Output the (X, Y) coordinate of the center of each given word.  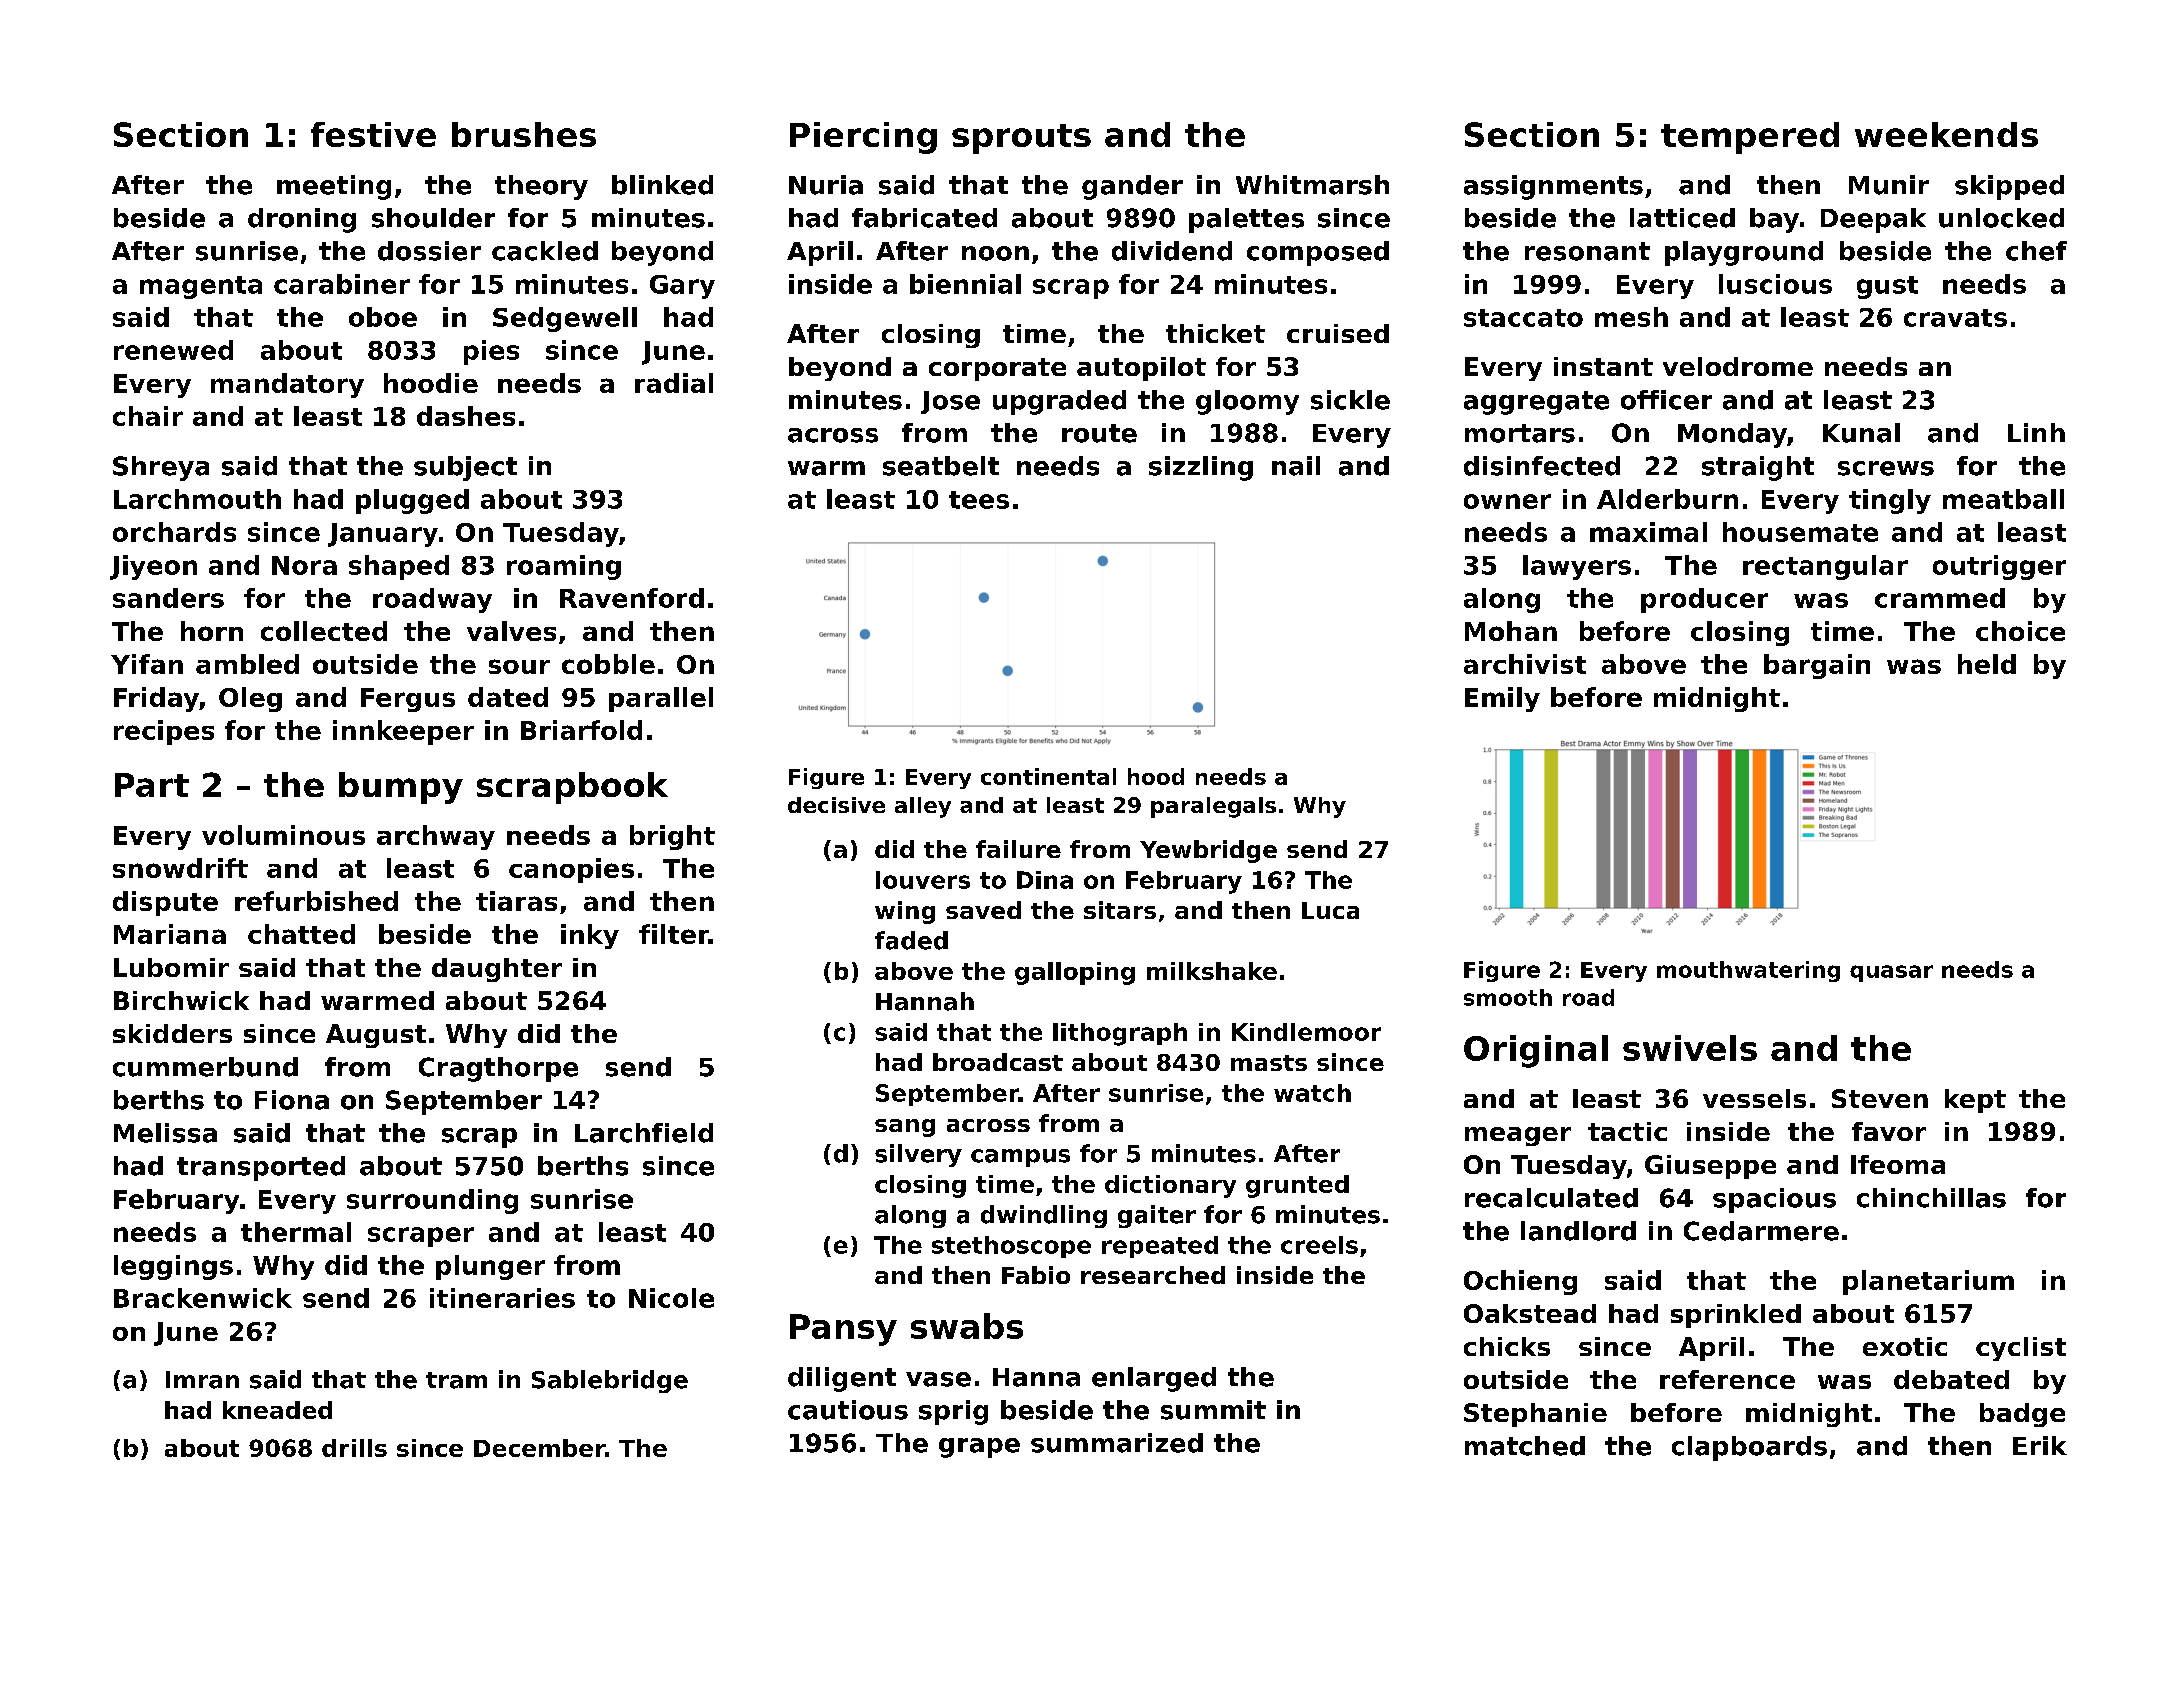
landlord (1578, 1231)
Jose (950, 402)
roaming (564, 567)
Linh (2036, 432)
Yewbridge (1208, 851)
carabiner (342, 284)
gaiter (1157, 1216)
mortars (1520, 433)
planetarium (1928, 1282)
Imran (202, 1380)
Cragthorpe (498, 1069)
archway (436, 837)
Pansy (843, 1330)
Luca (1330, 910)
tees (979, 500)
